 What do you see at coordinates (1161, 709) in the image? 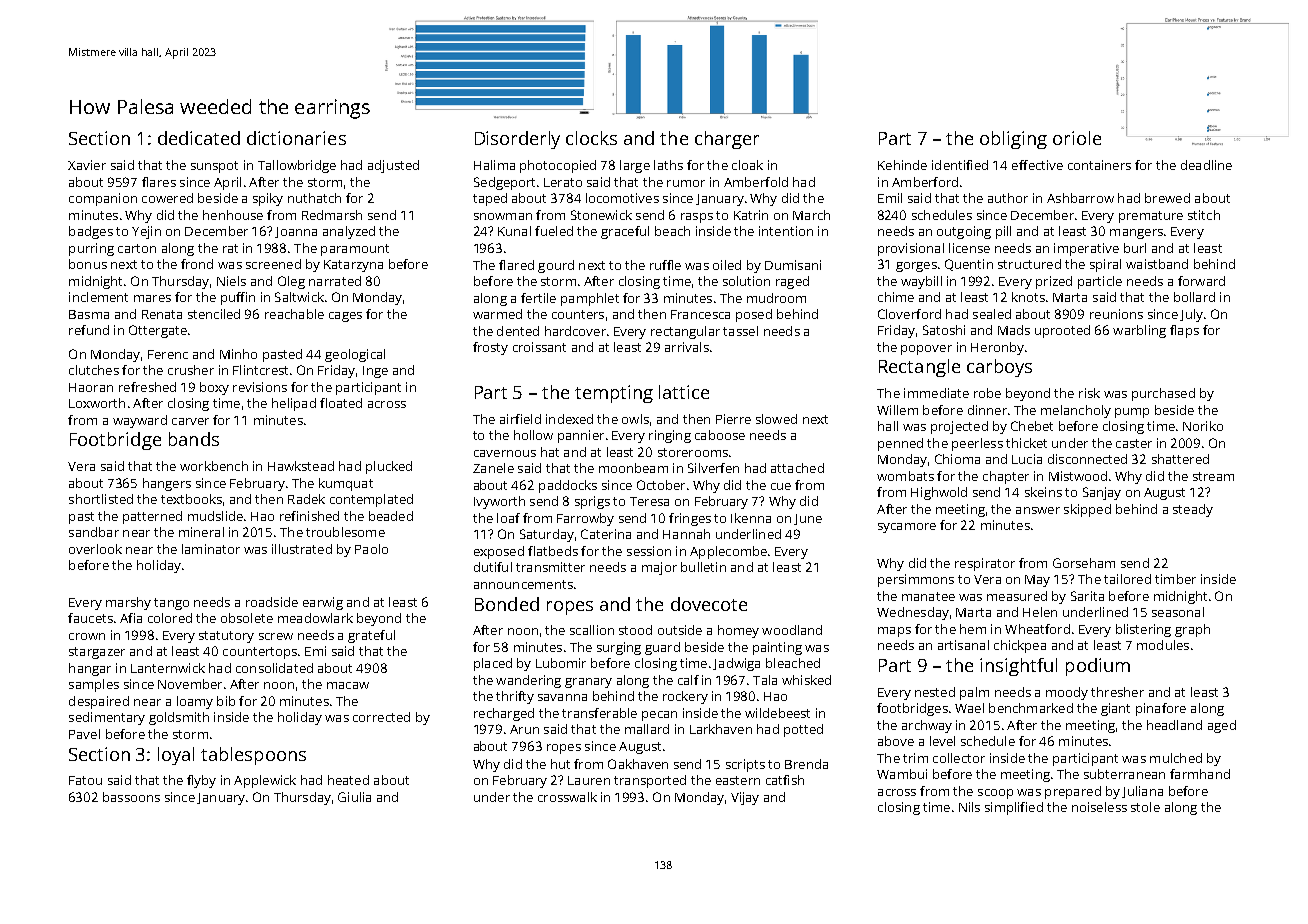
I see `pinafore` at bounding box center [1161, 709].
